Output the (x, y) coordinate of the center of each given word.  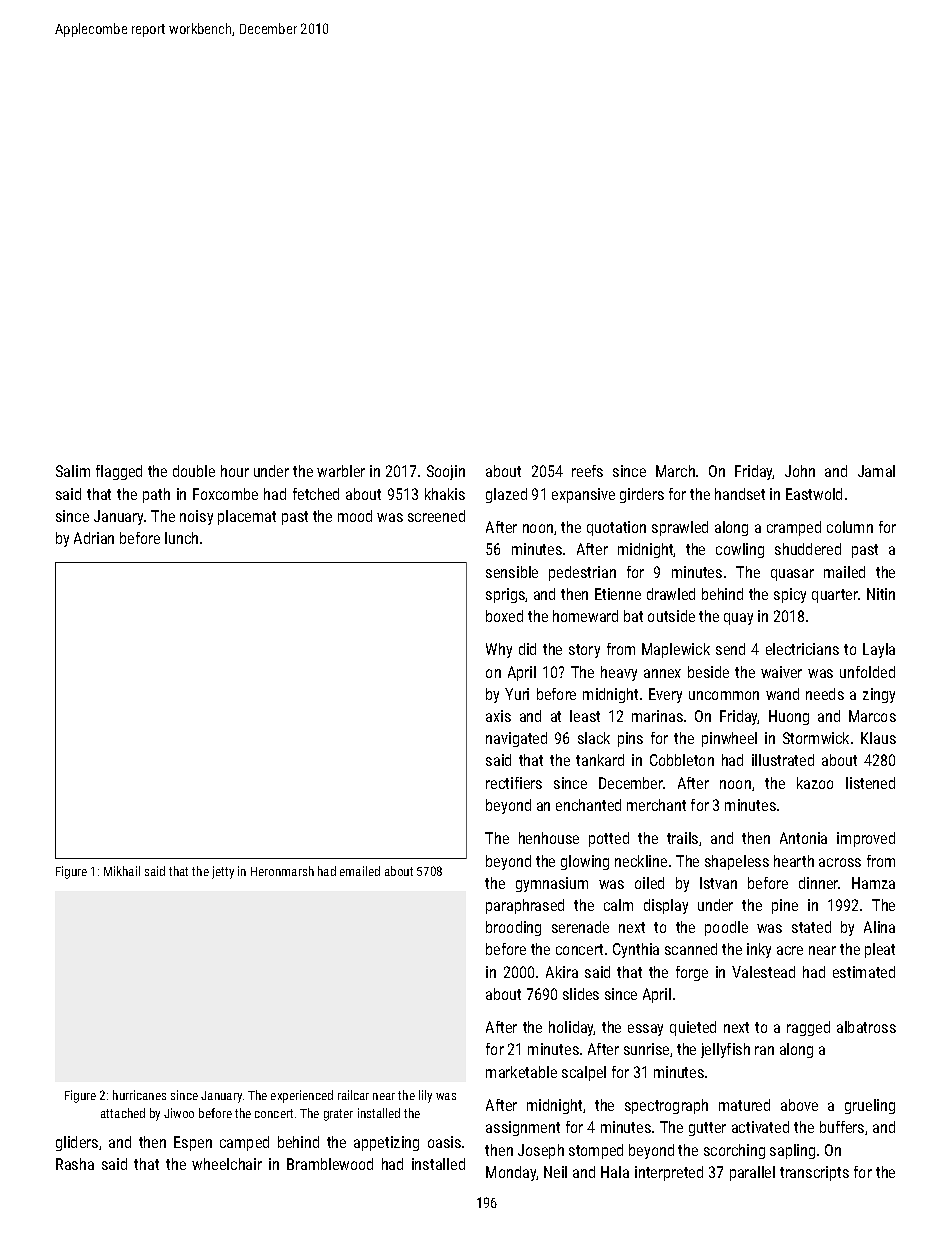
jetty (223, 872)
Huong (789, 717)
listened (870, 783)
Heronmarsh (282, 871)
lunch (181, 538)
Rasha (75, 1164)
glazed (506, 495)
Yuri (517, 694)
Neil (555, 1172)
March (675, 471)
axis (498, 716)
